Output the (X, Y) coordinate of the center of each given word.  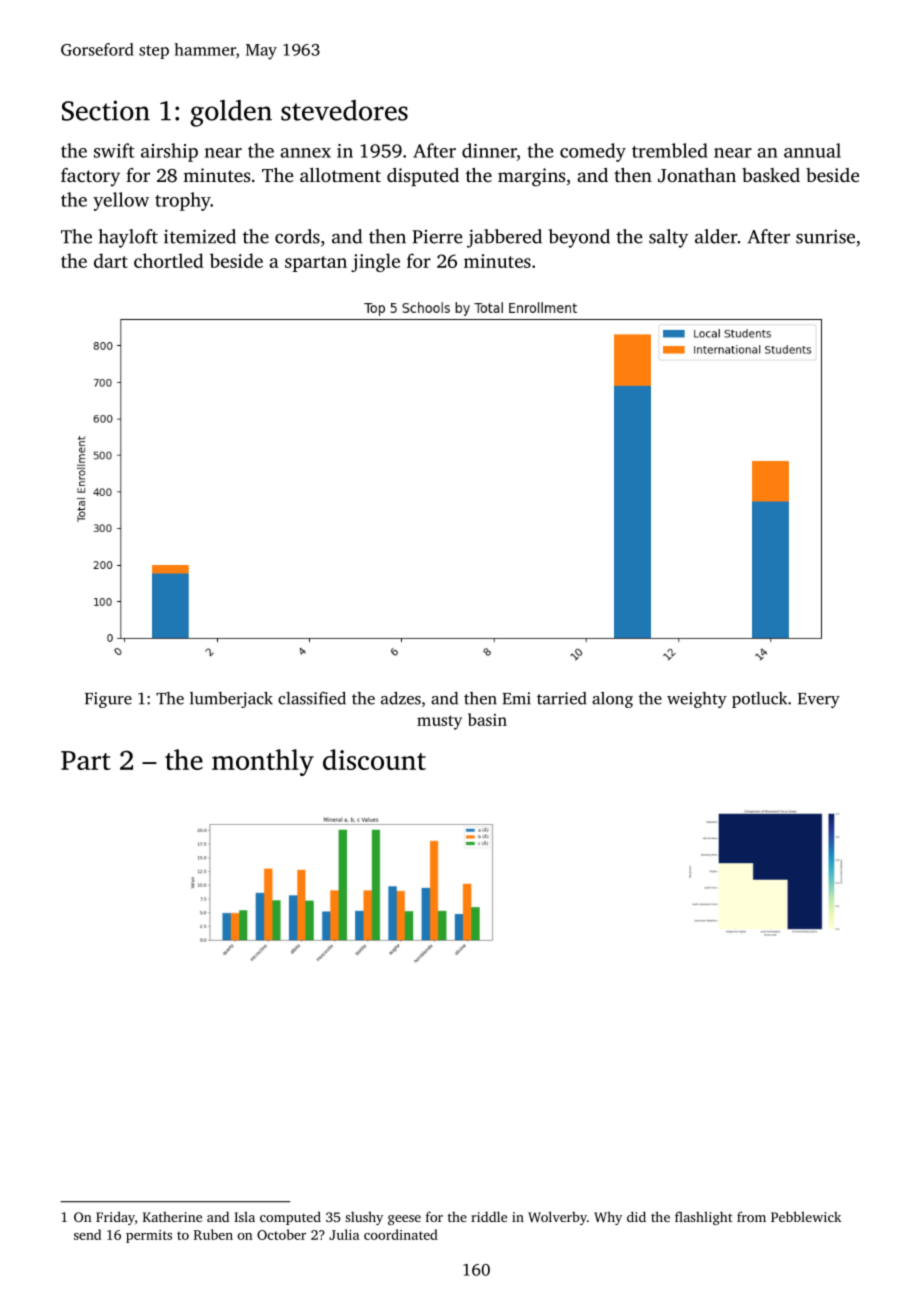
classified (312, 698)
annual (812, 150)
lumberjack (231, 700)
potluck (759, 700)
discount (374, 759)
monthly (263, 762)
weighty (697, 700)
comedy (593, 152)
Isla (244, 1216)
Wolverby (557, 1218)
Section (106, 110)
